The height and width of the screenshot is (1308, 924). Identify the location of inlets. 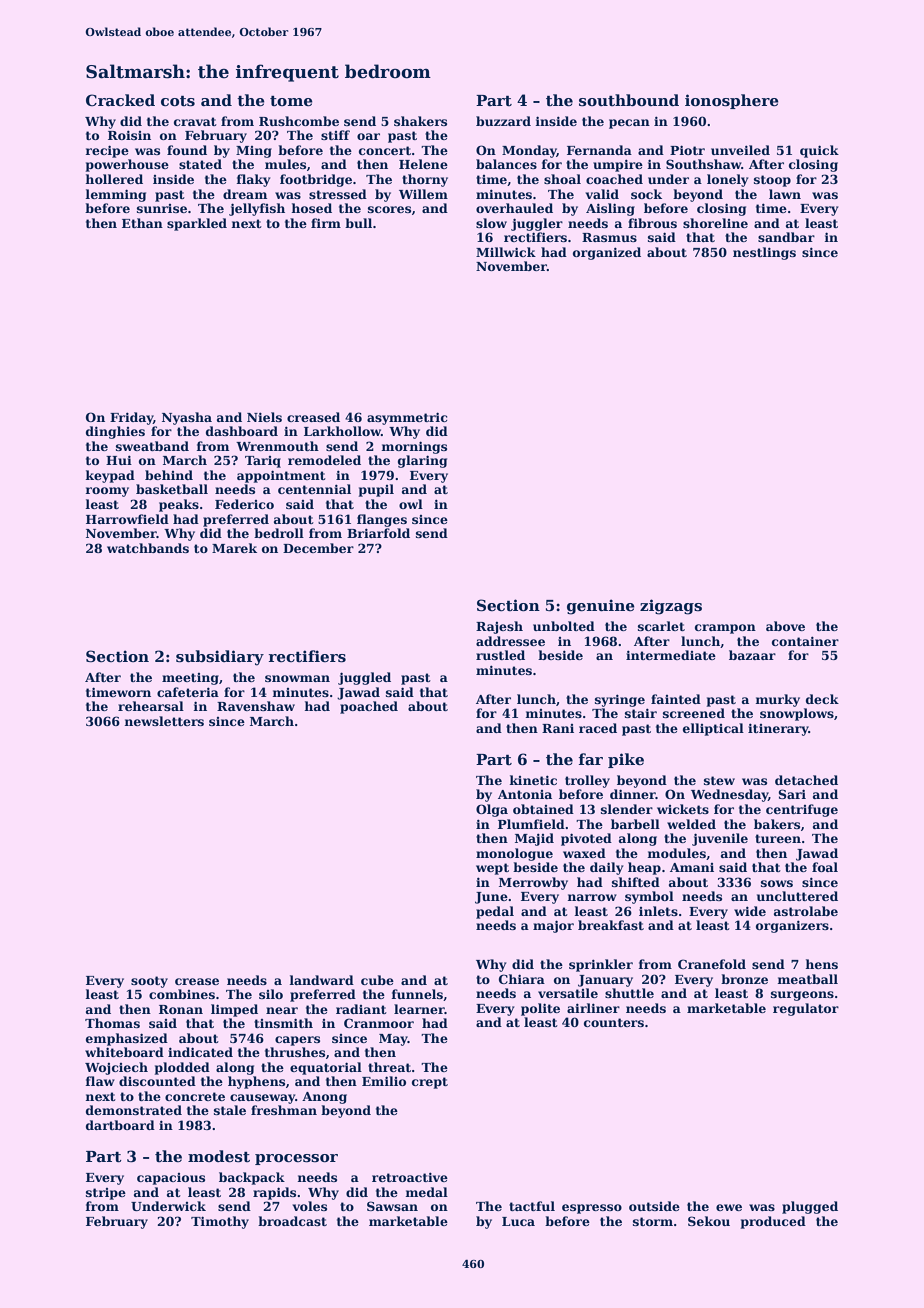
(658, 911).
